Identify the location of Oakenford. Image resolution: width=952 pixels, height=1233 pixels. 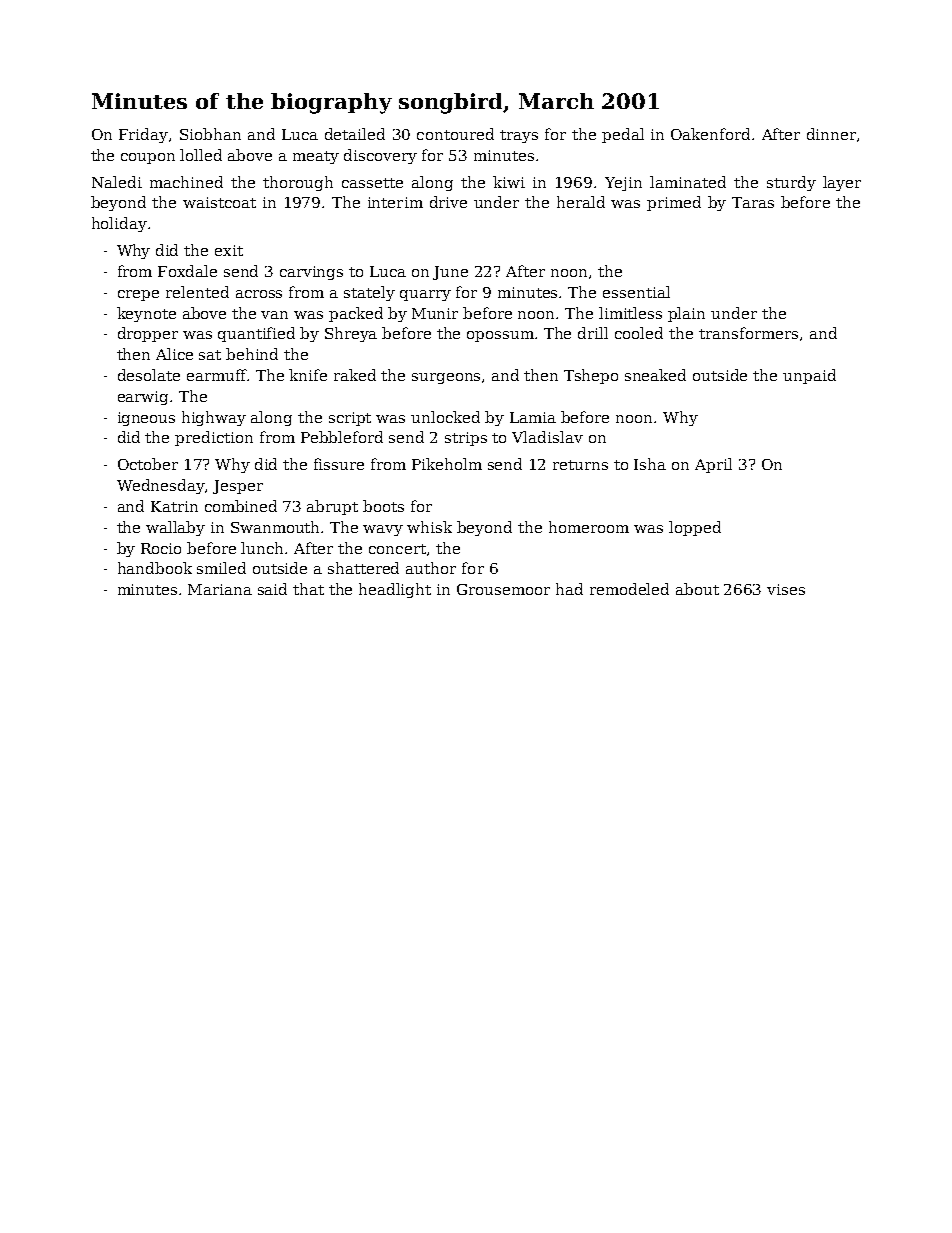
(710, 134).
